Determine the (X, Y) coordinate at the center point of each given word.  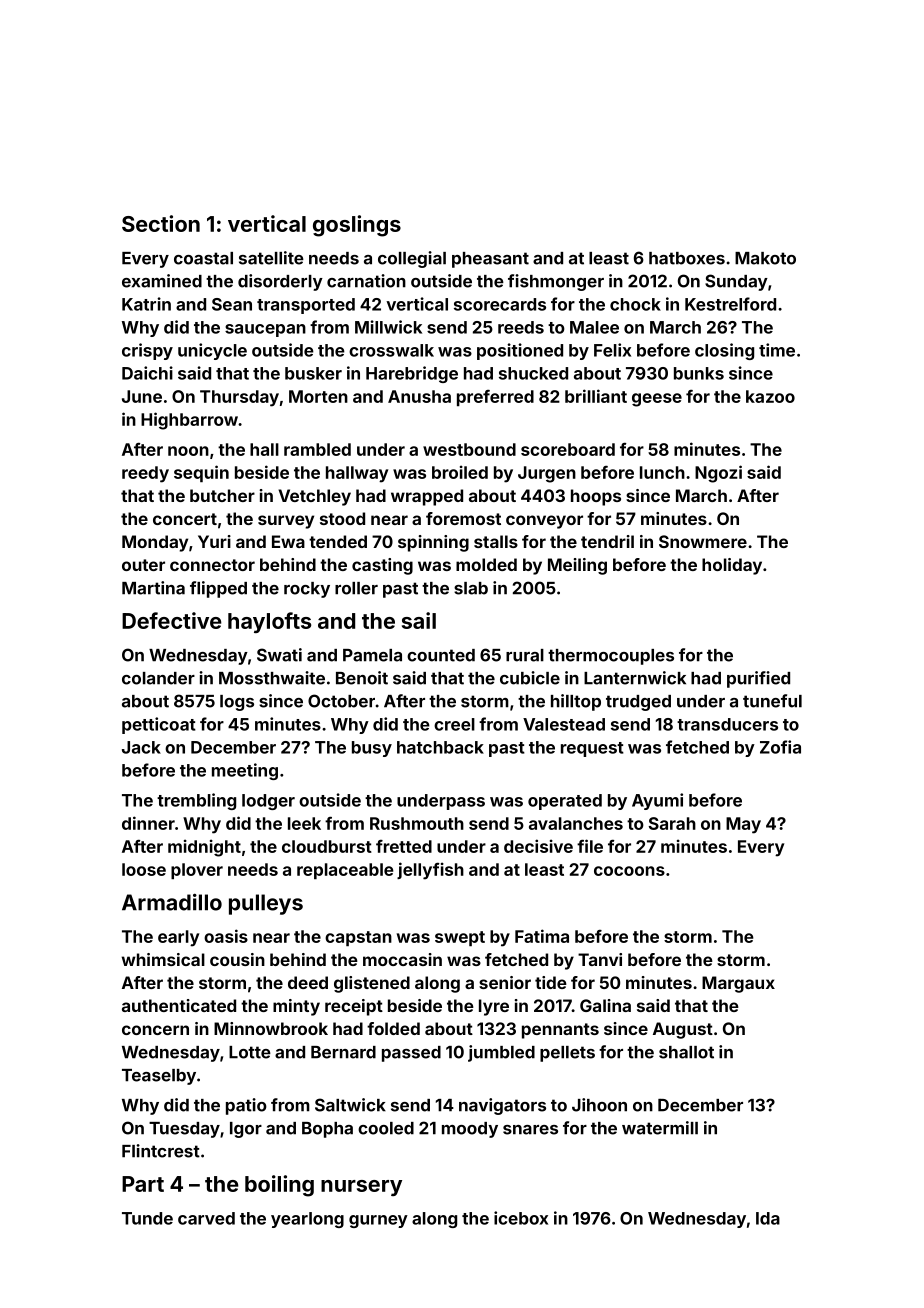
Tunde (147, 1218)
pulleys (266, 904)
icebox (521, 1218)
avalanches (576, 823)
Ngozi (718, 474)
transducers (727, 724)
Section (161, 223)
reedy (145, 474)
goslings (357, 226)
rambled (317, 449)
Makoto (765, 258)
